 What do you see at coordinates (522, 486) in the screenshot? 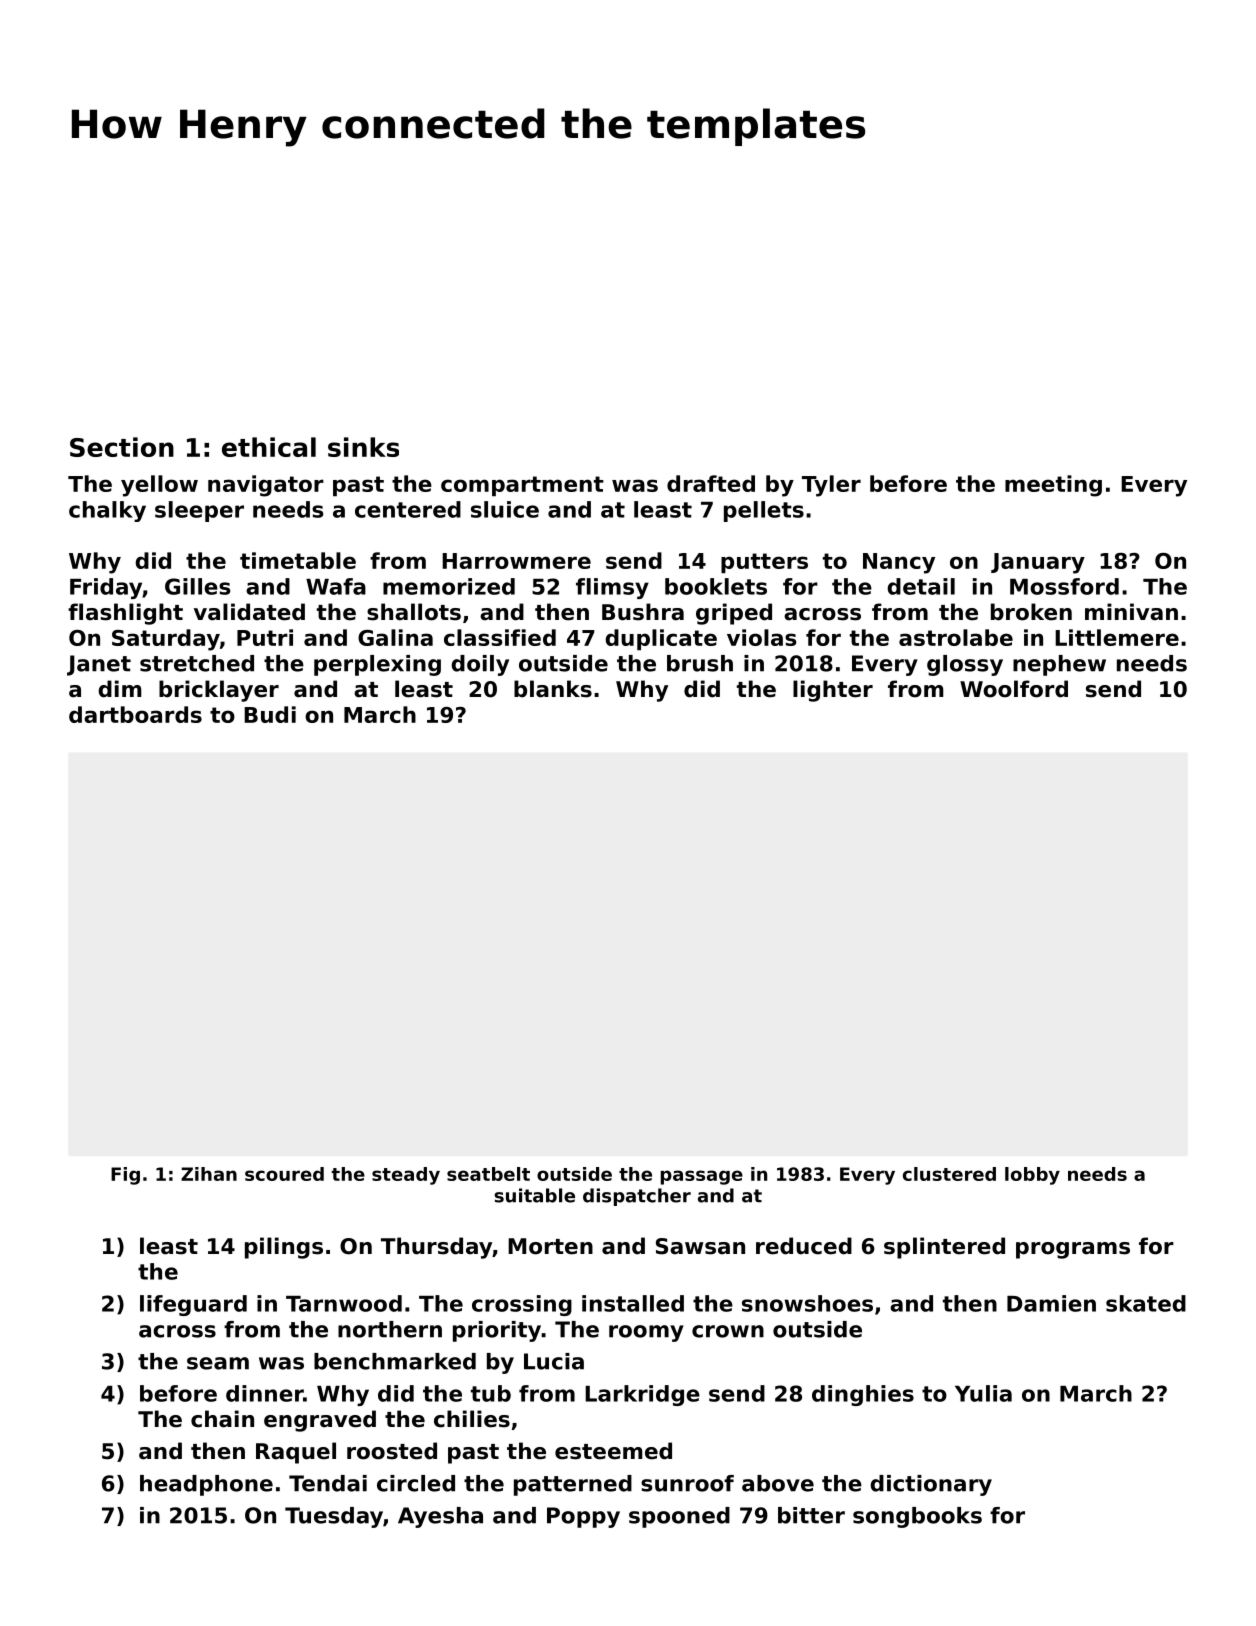
I see `compartment` at bounding box center [522, 486].
